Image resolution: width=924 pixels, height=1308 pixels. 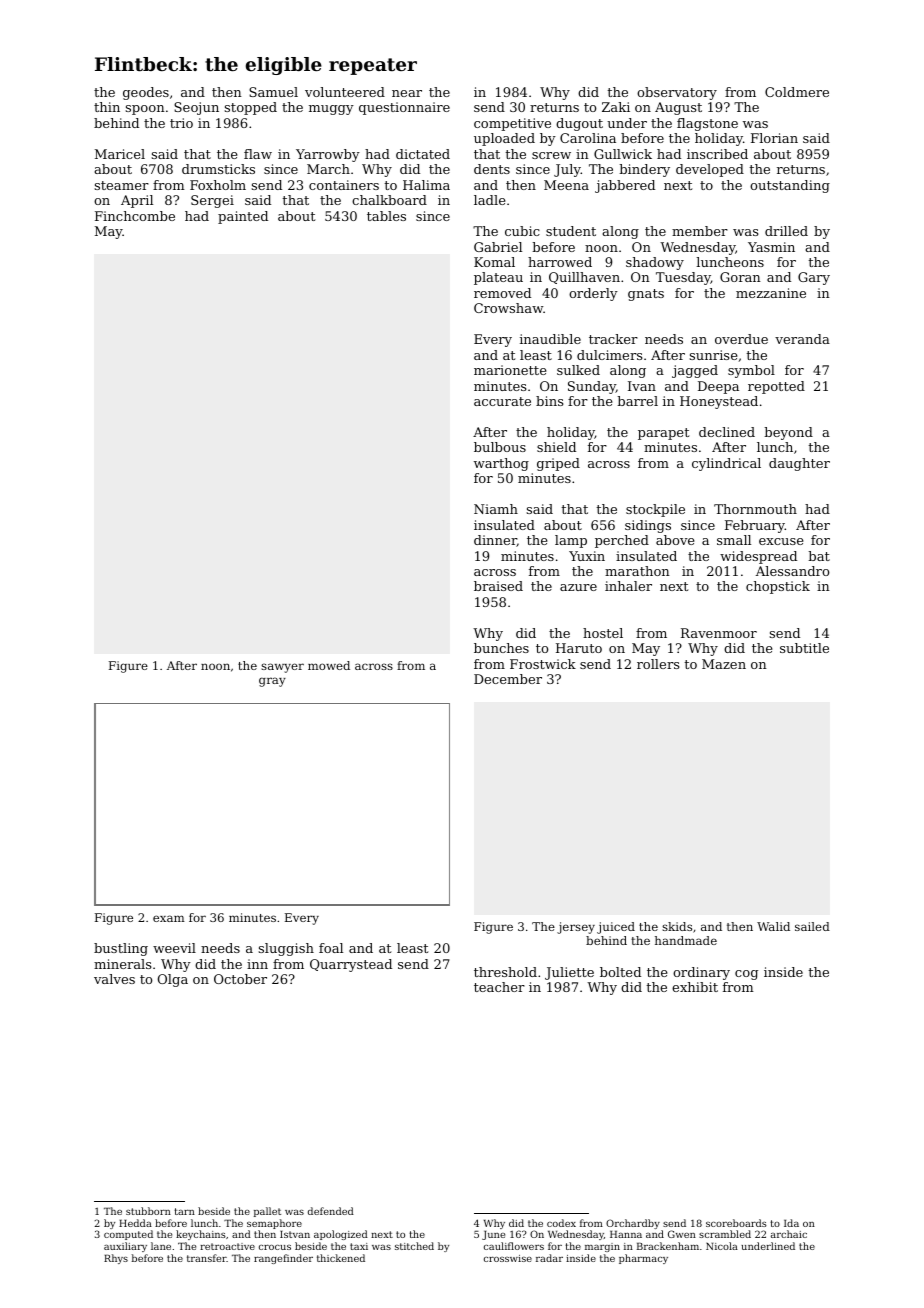 I want to click on Orchardby, so click(x=633, y=1224).
